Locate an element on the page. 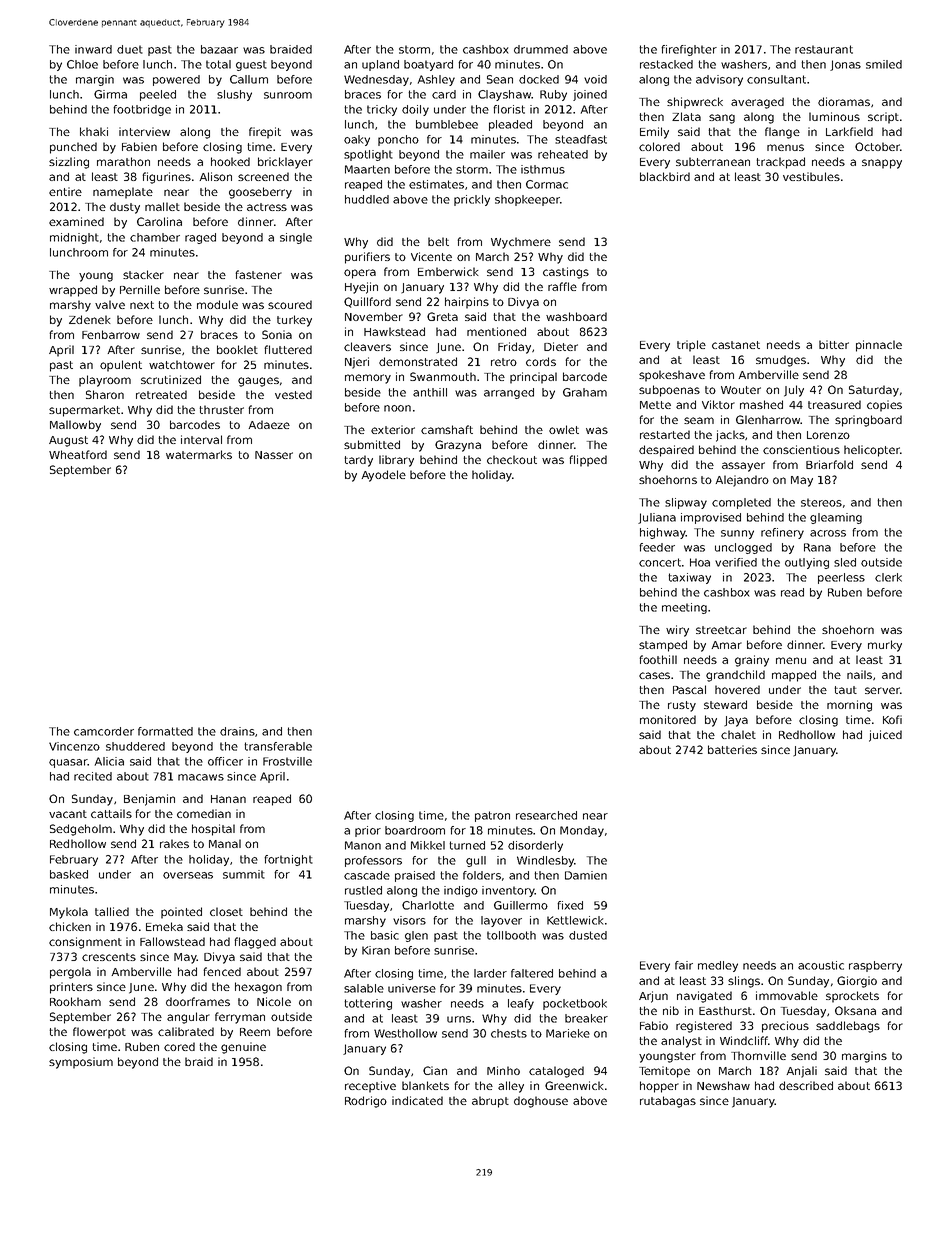 This image has height=1233, width=952. reheated is located at coordinates (563, 154).
